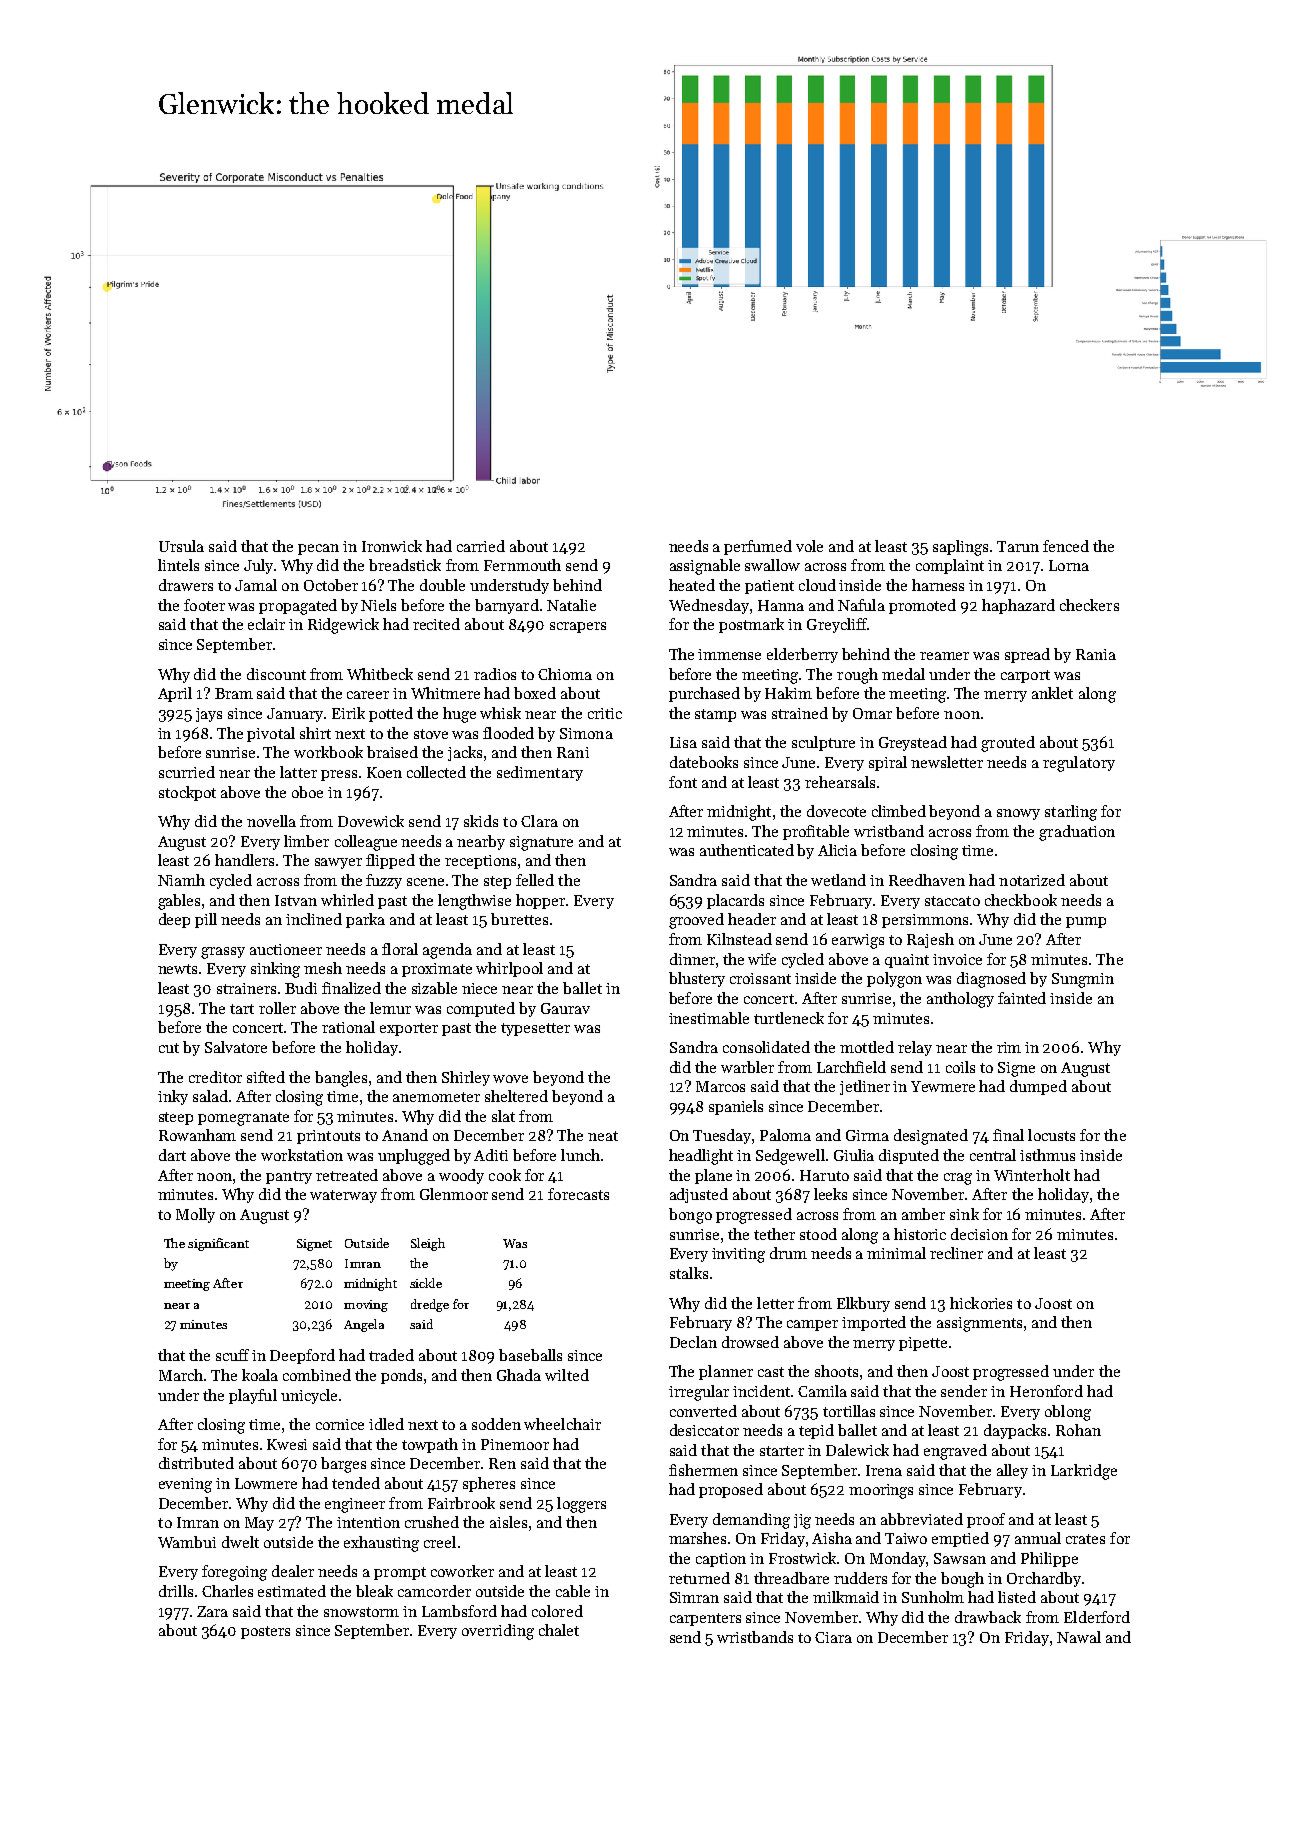 The height and width of the screenshot is (1826, 1291). I want to click on profitable, so click(816, 832).
